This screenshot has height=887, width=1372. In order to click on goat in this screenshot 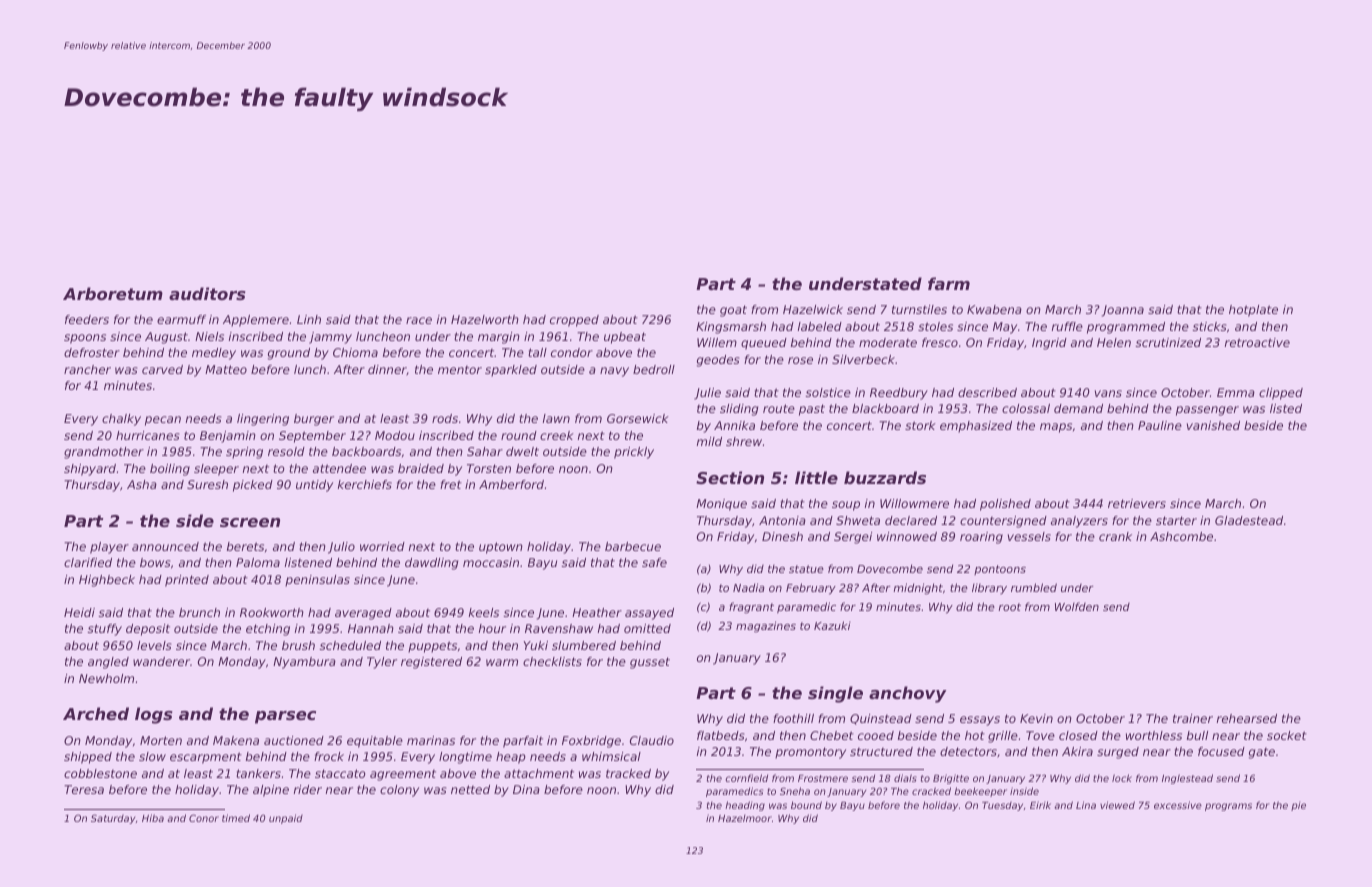, I will do `click(733, 311)`.
